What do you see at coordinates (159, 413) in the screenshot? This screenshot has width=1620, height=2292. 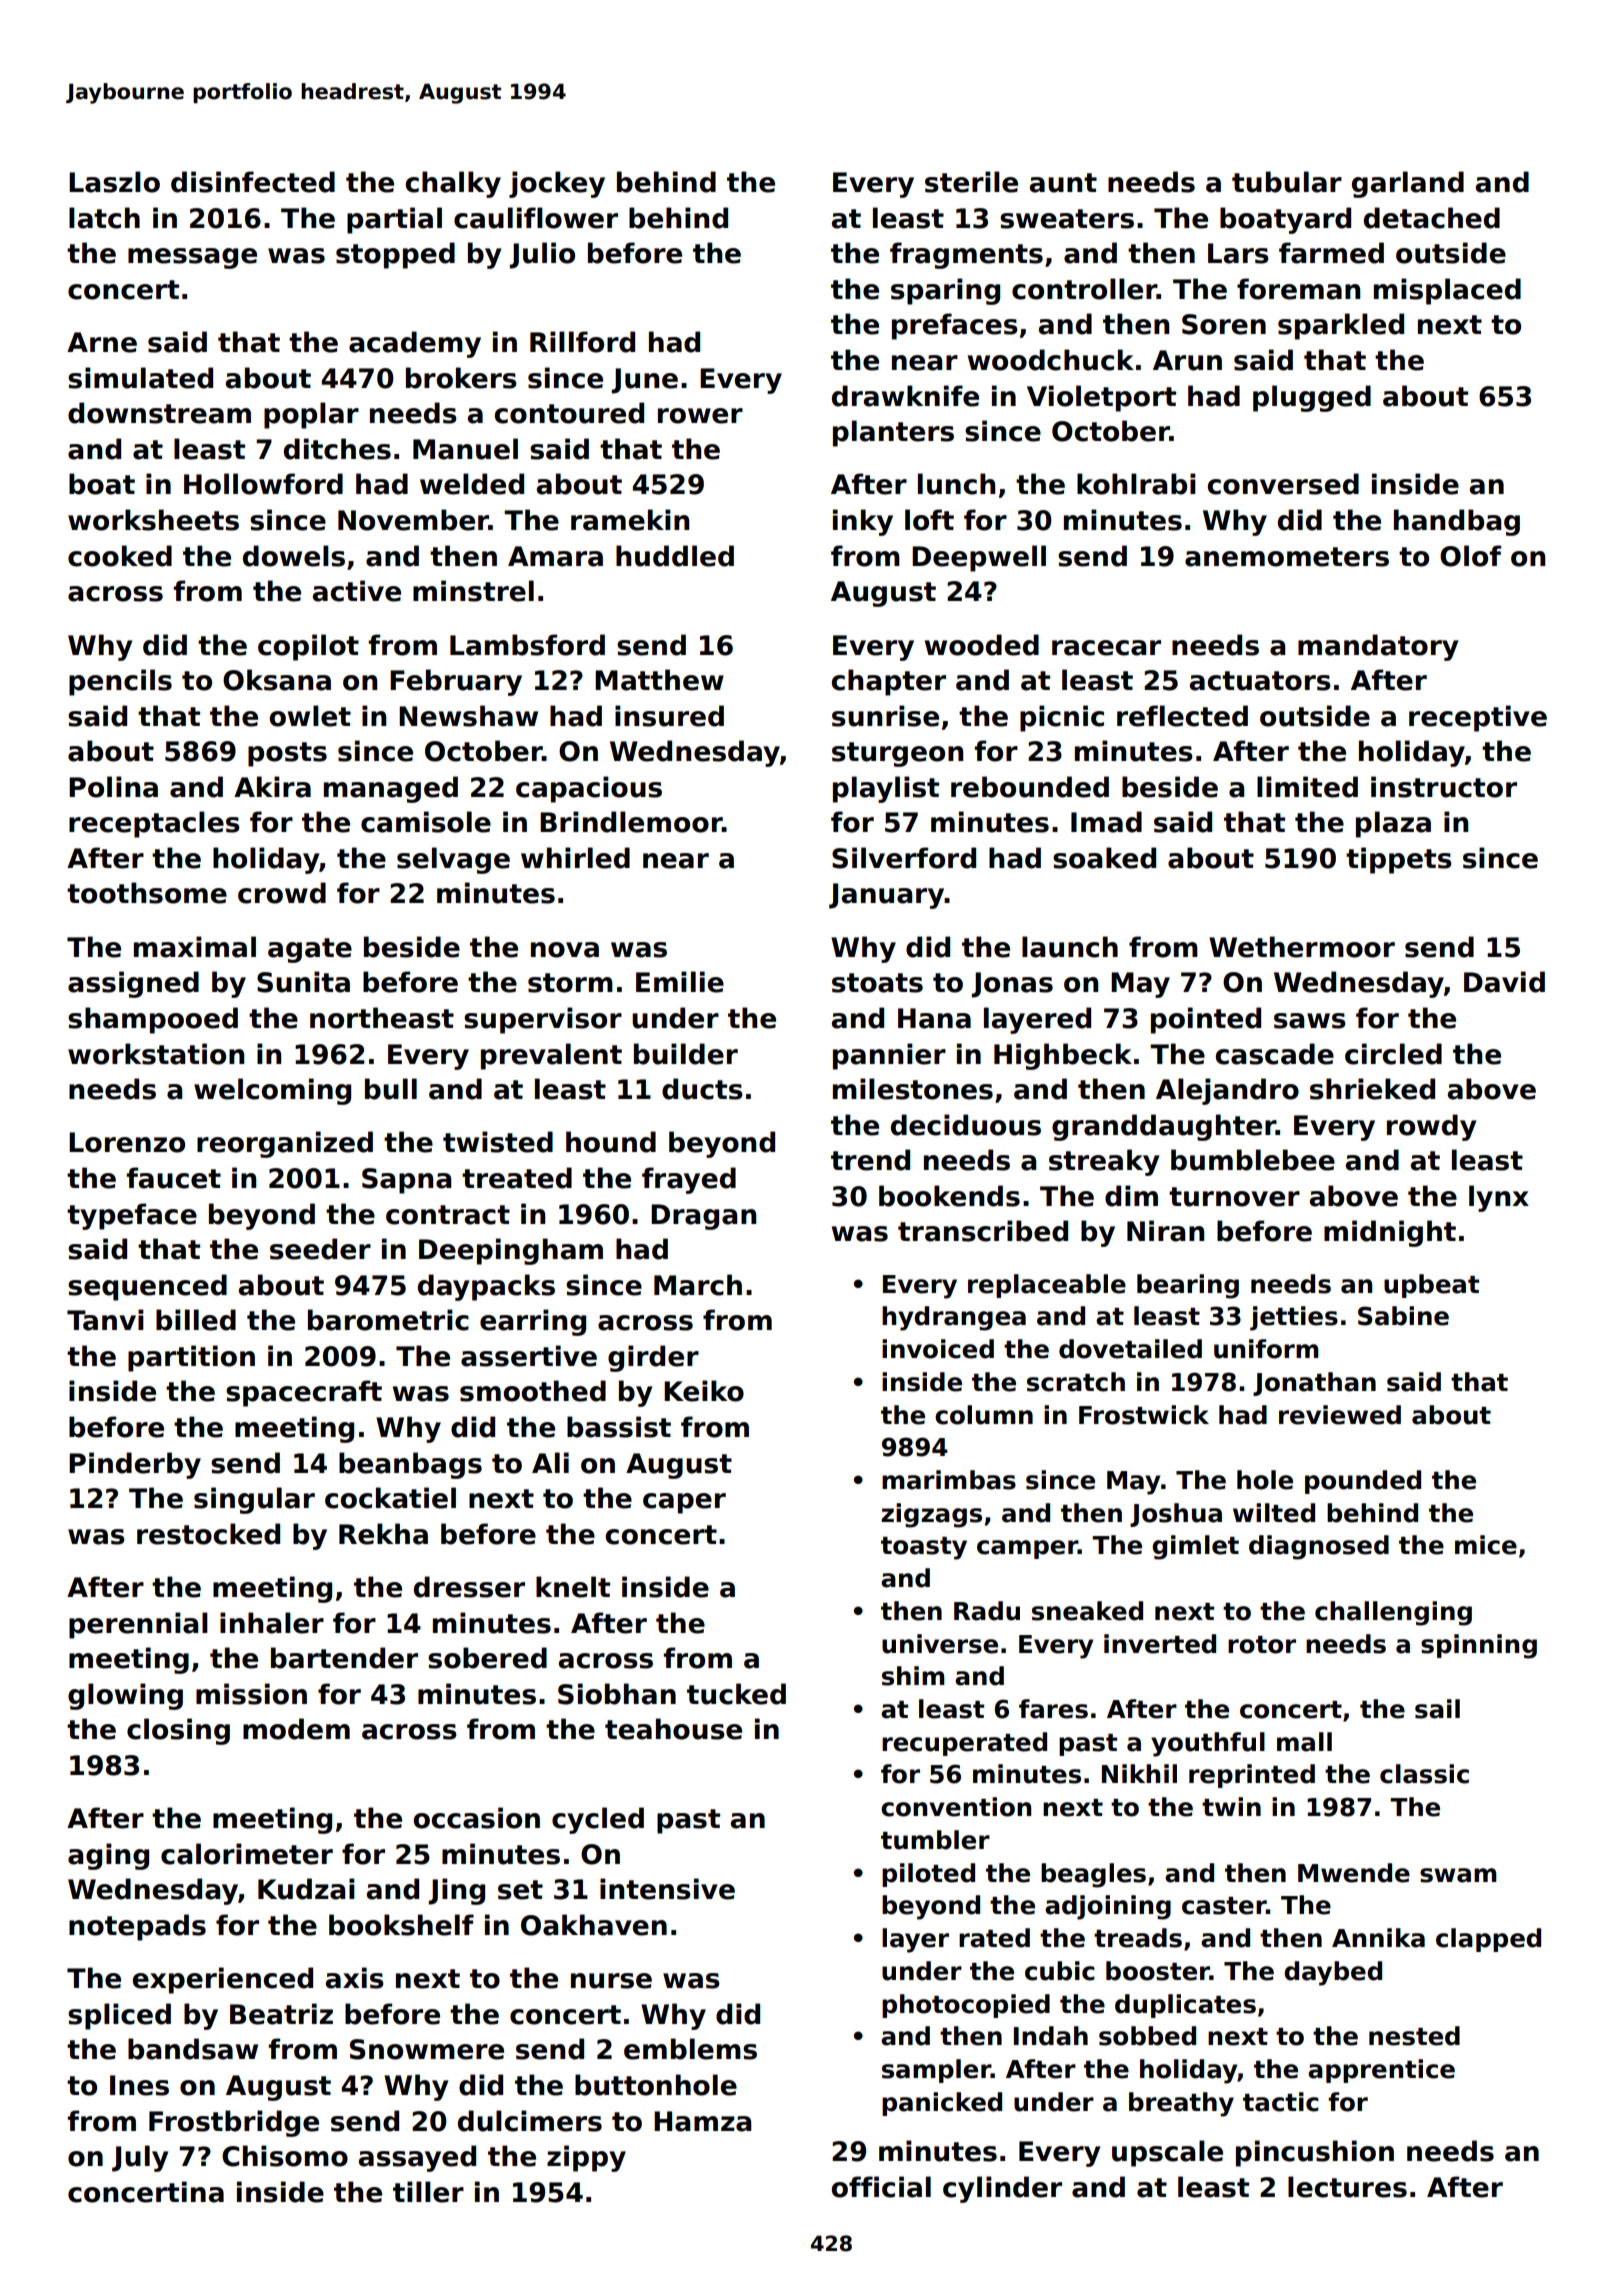 I see `downstream` at bounding box center [159, 413].
